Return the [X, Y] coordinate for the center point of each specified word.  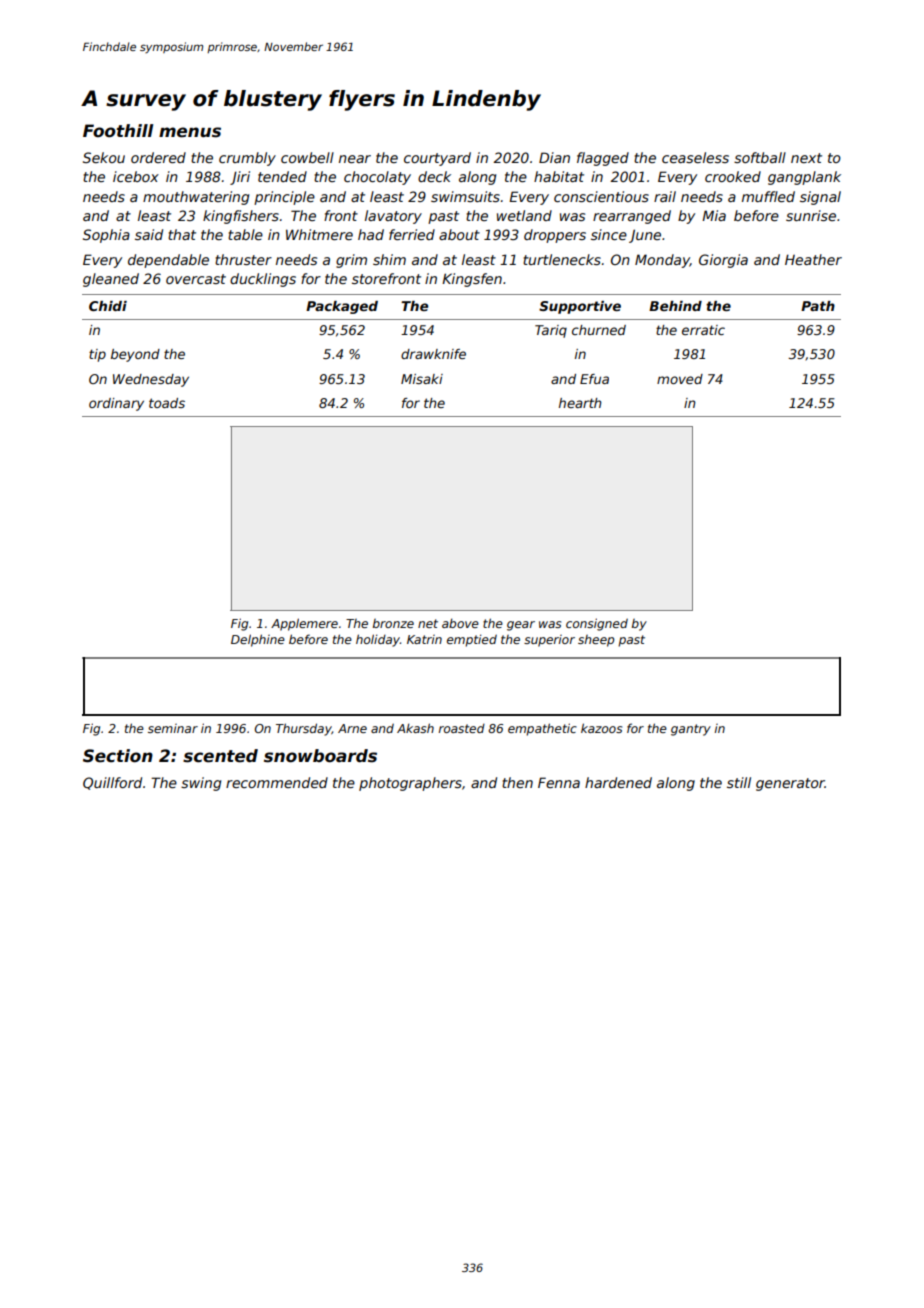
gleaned [111, 280]
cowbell [307, 157]
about [459, 234]
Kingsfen [472, 280]
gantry [691, 730]
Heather [813, 259]
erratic [703, 330]
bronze [393, 623]
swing [201, 784]
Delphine [258, 640]
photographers [410, 784]
